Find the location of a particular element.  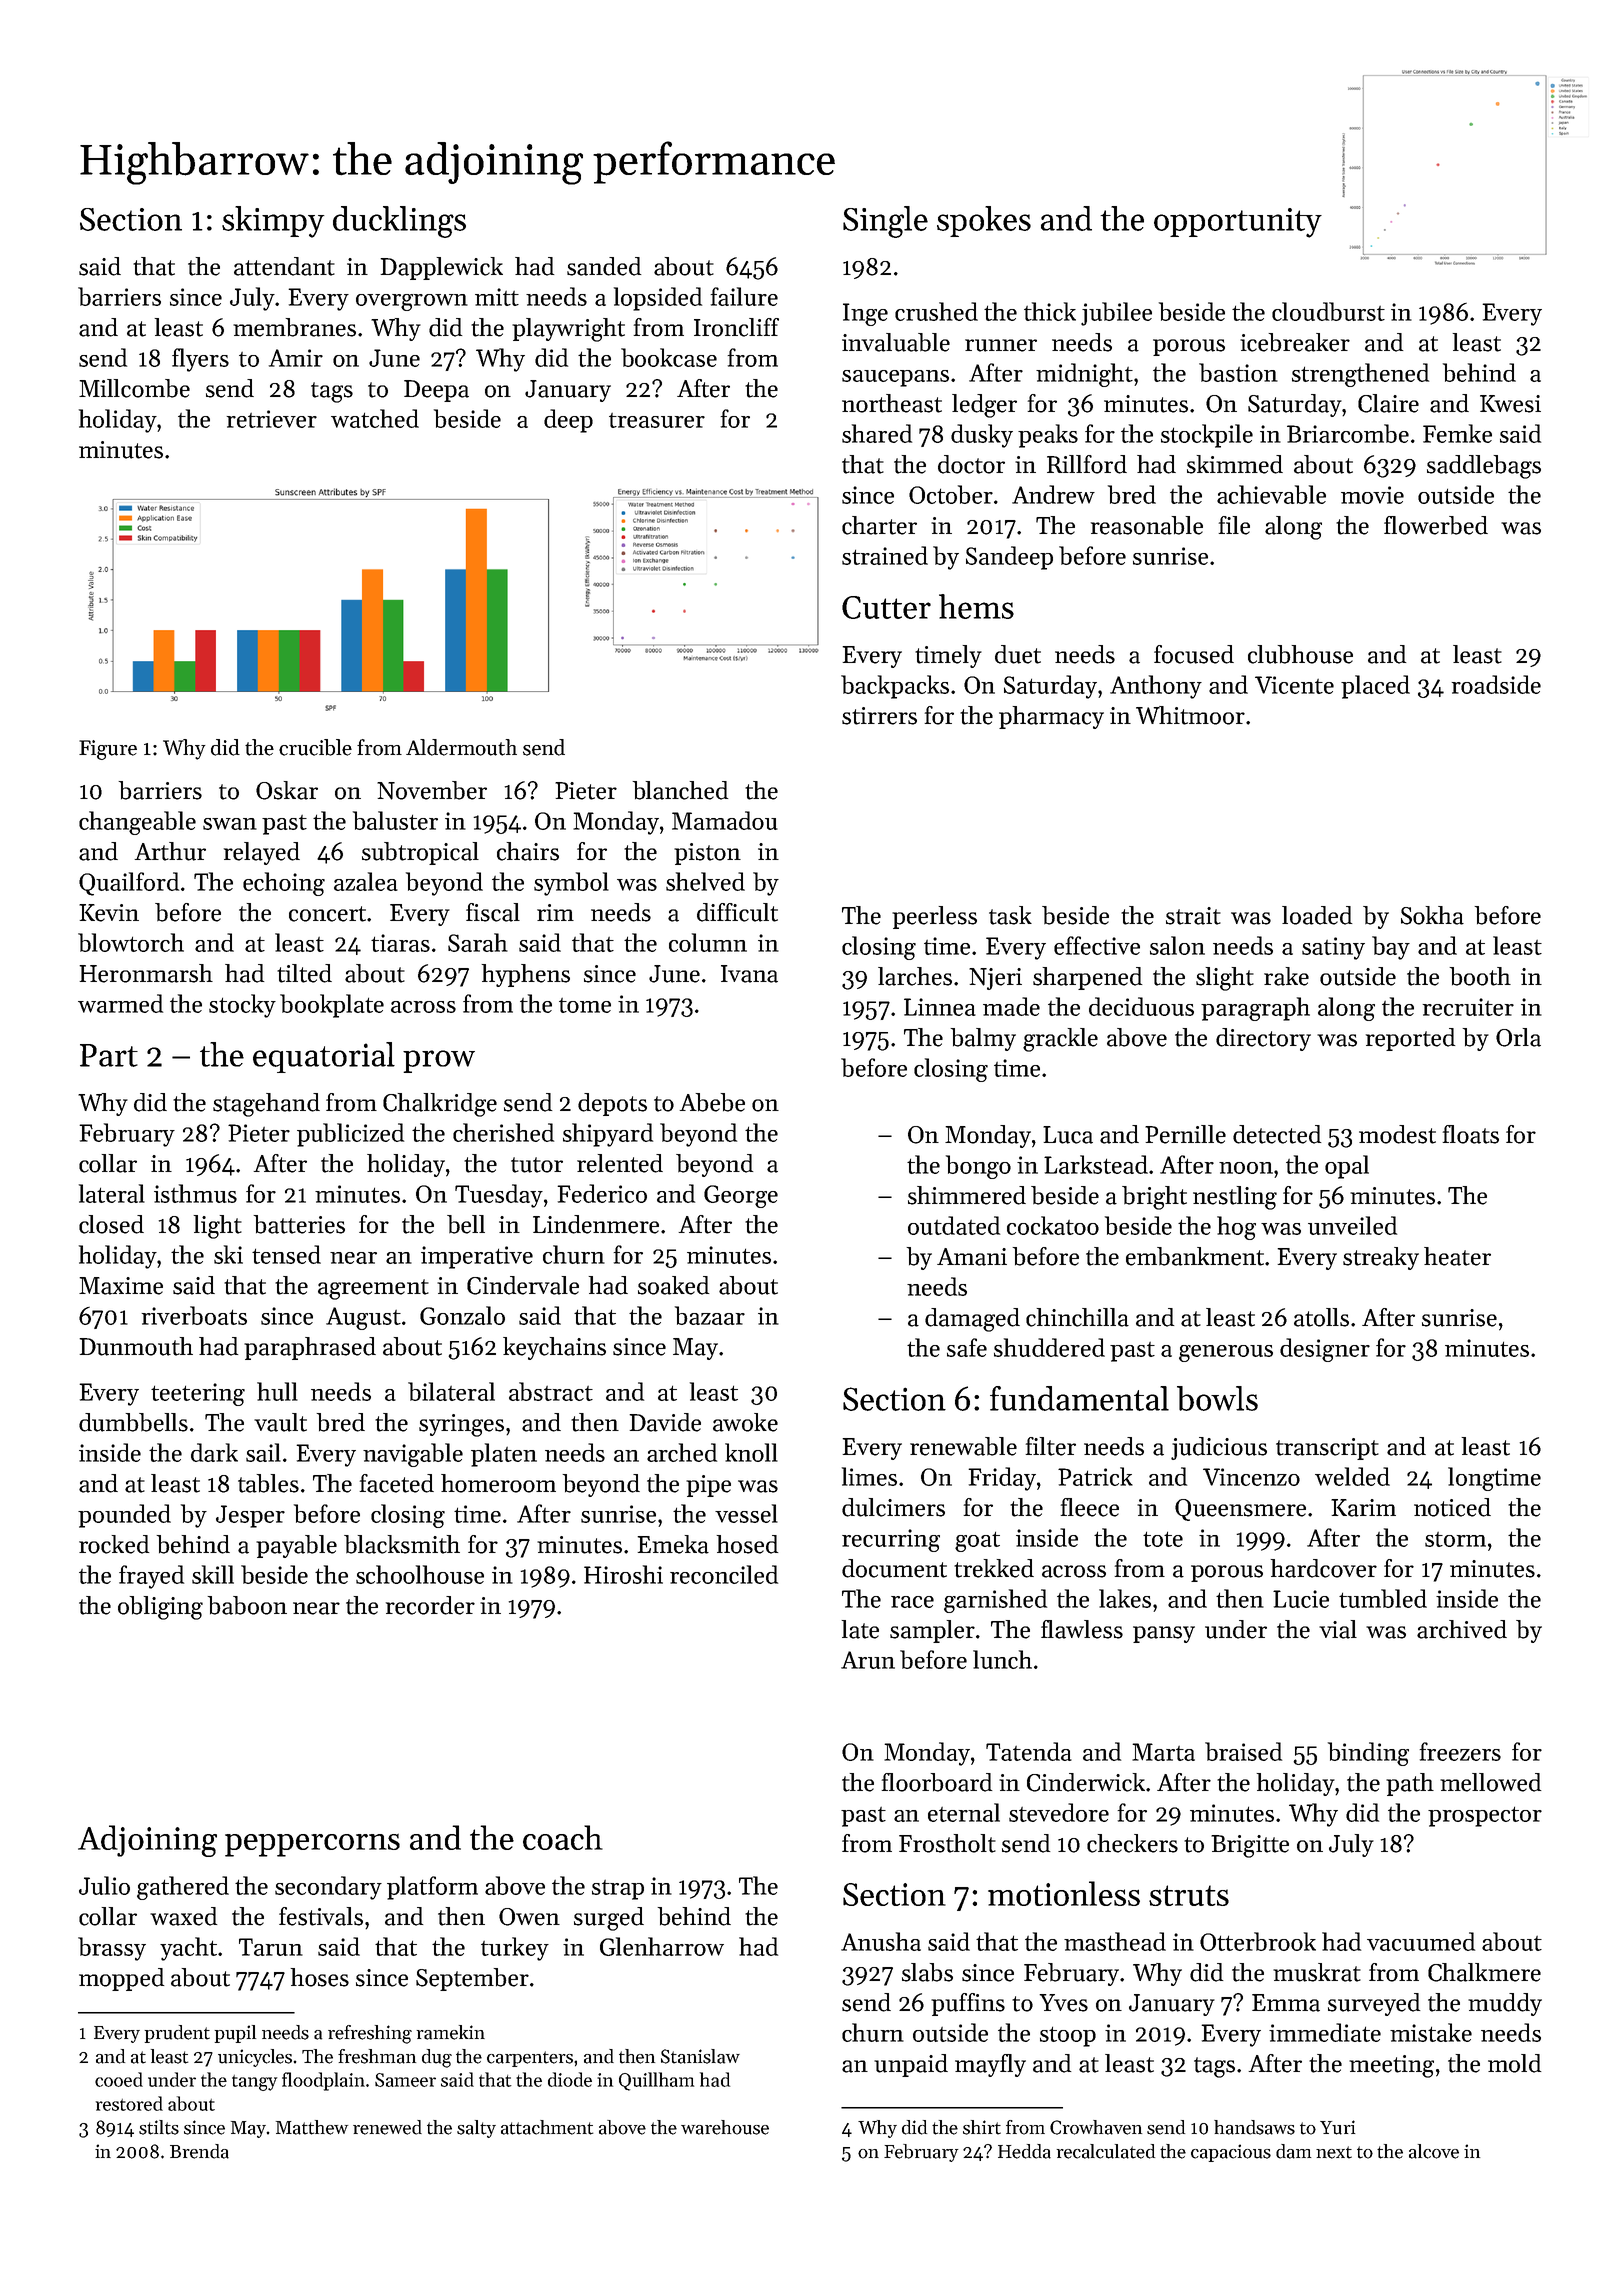

shipyard is located at coordinates (608, 1135).
